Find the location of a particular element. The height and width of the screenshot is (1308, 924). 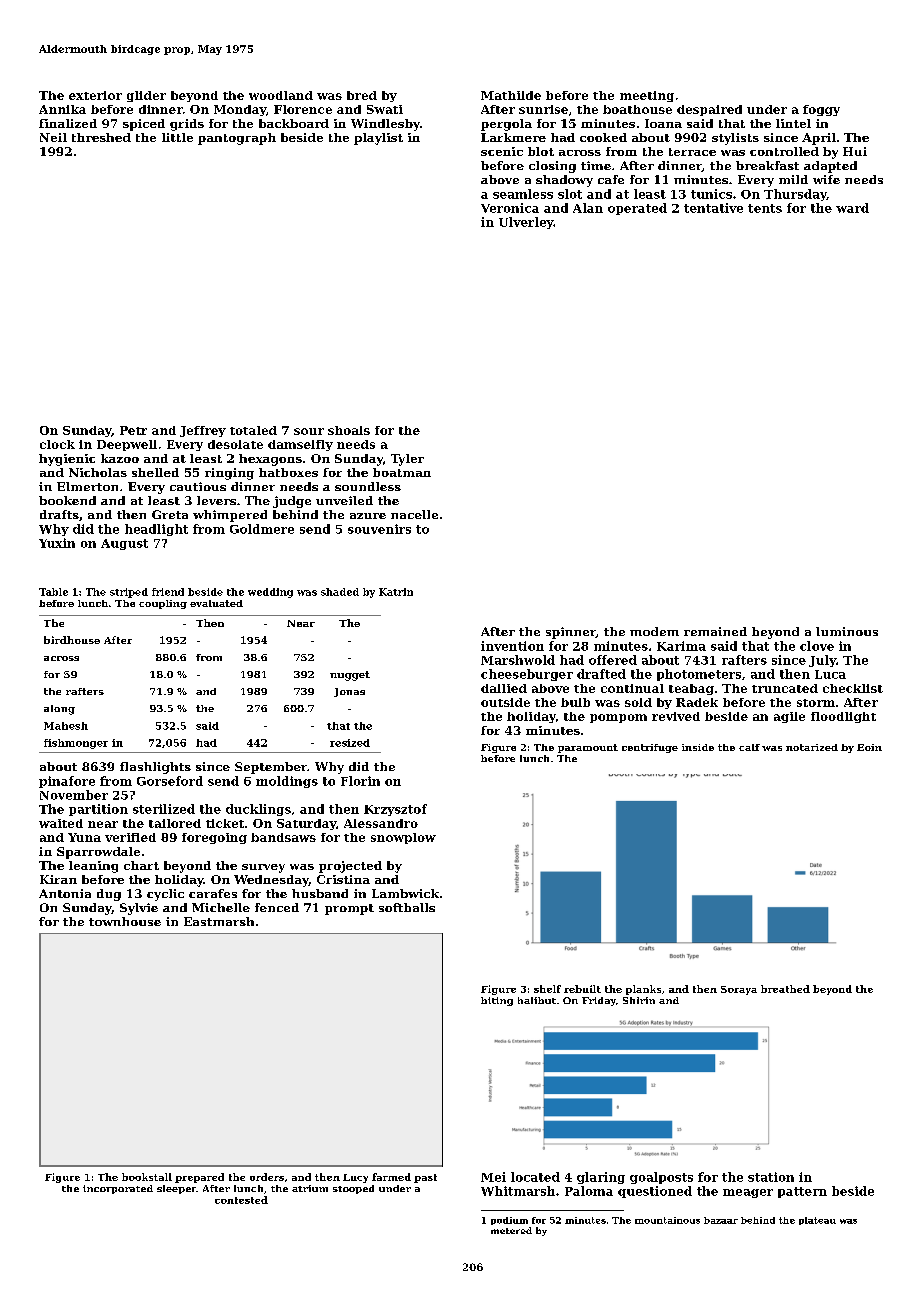

Eoin is located at coordinates (869, 747).
